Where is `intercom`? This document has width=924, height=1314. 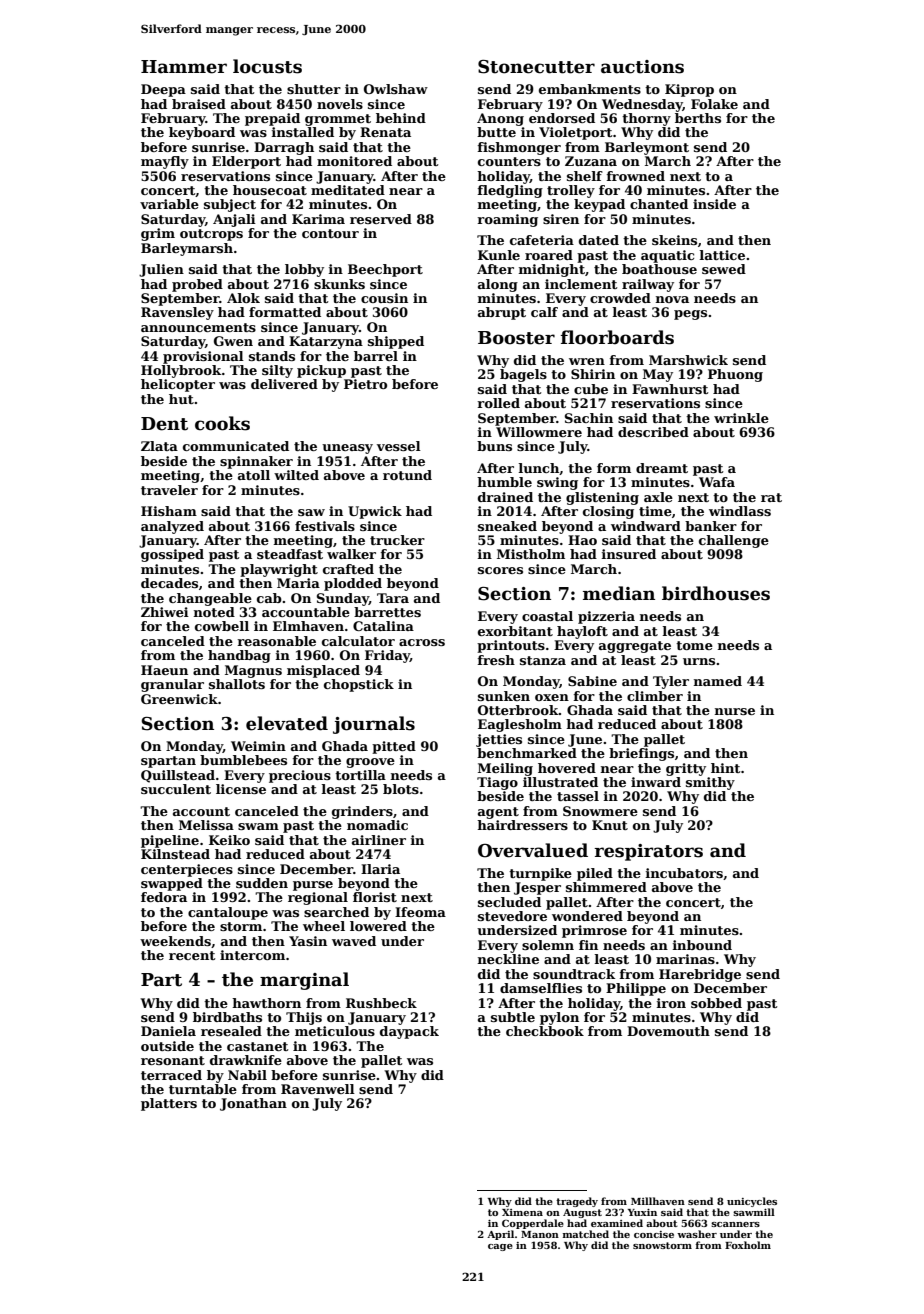
intercom is located at coordinates (252, 955).
